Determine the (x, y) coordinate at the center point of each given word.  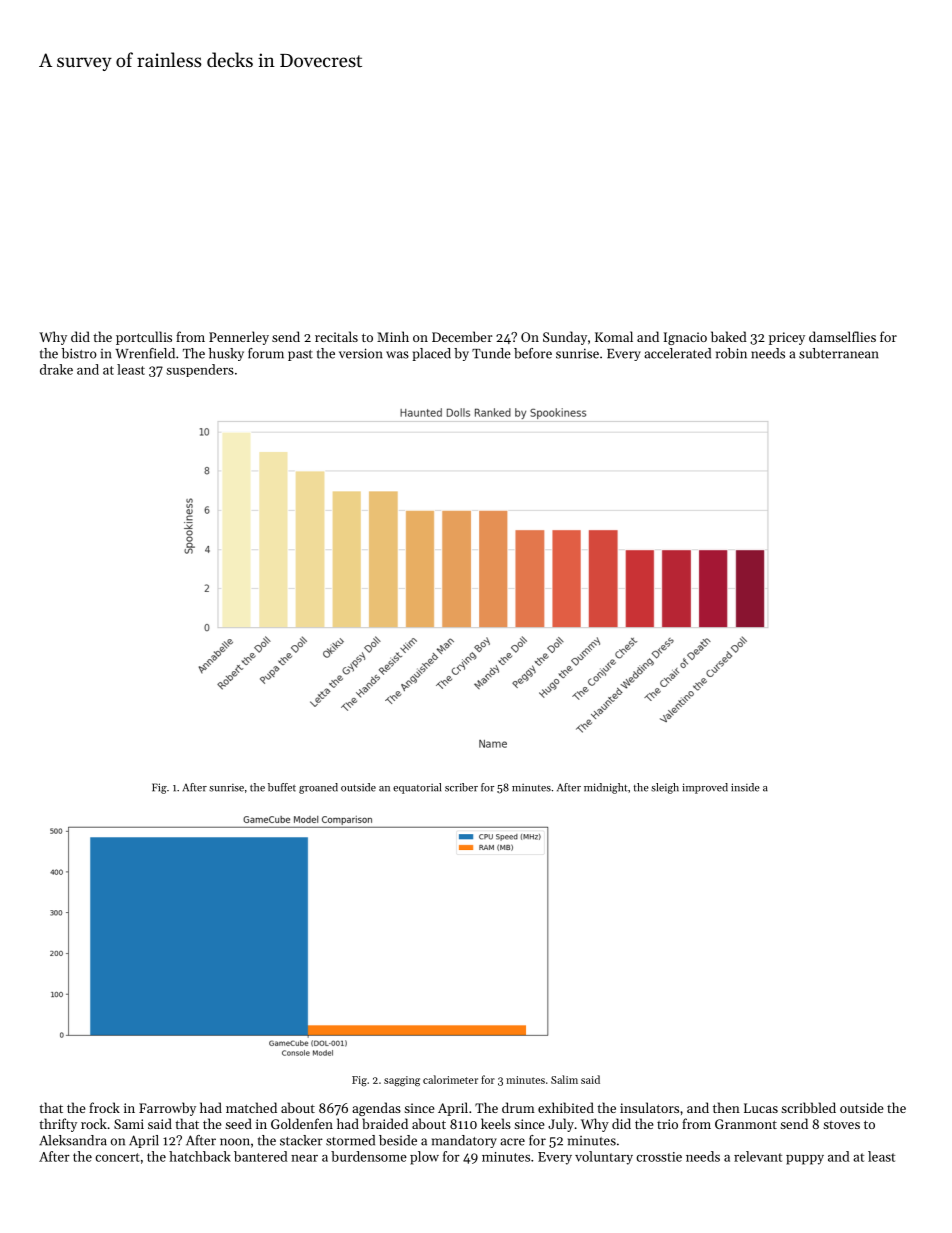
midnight (605, 788)
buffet (282, 787)
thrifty (58, 1125)
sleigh (665, 788)
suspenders (200, 370)
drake (56, 369)
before (533, 353)
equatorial (417, 788)
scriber (461, 787)
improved (705, 788)
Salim (564, 1079)
